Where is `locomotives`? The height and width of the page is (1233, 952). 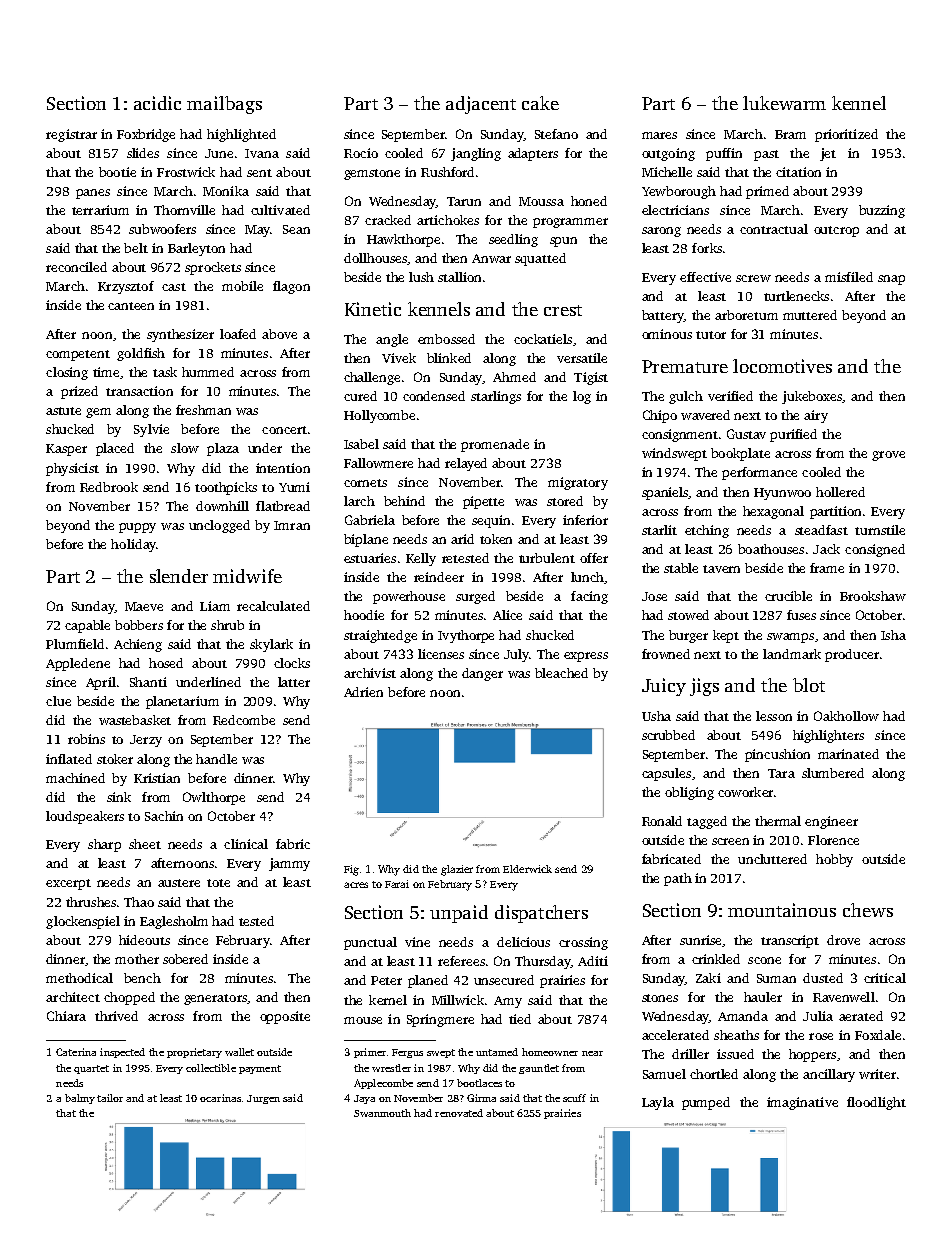
locomotives is located at coordinates (782, 366).
